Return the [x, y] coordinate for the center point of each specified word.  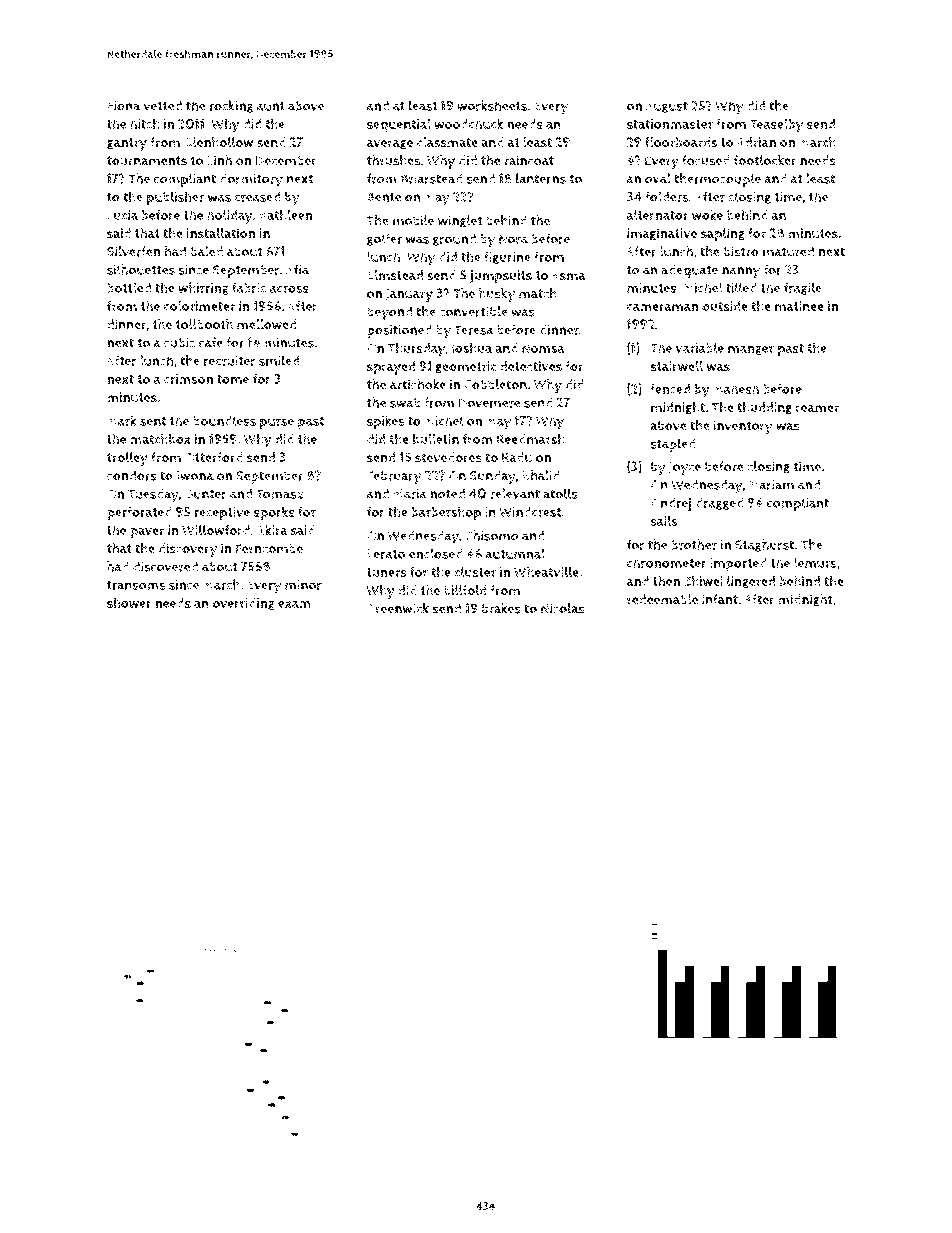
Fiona [123, 106]
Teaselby [776, 125]
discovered [165, 566]
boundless [224, 420]
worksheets [492, 105]
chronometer [667, 562]
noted [447, 493]
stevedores [448, 457]
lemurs [815, 562]
